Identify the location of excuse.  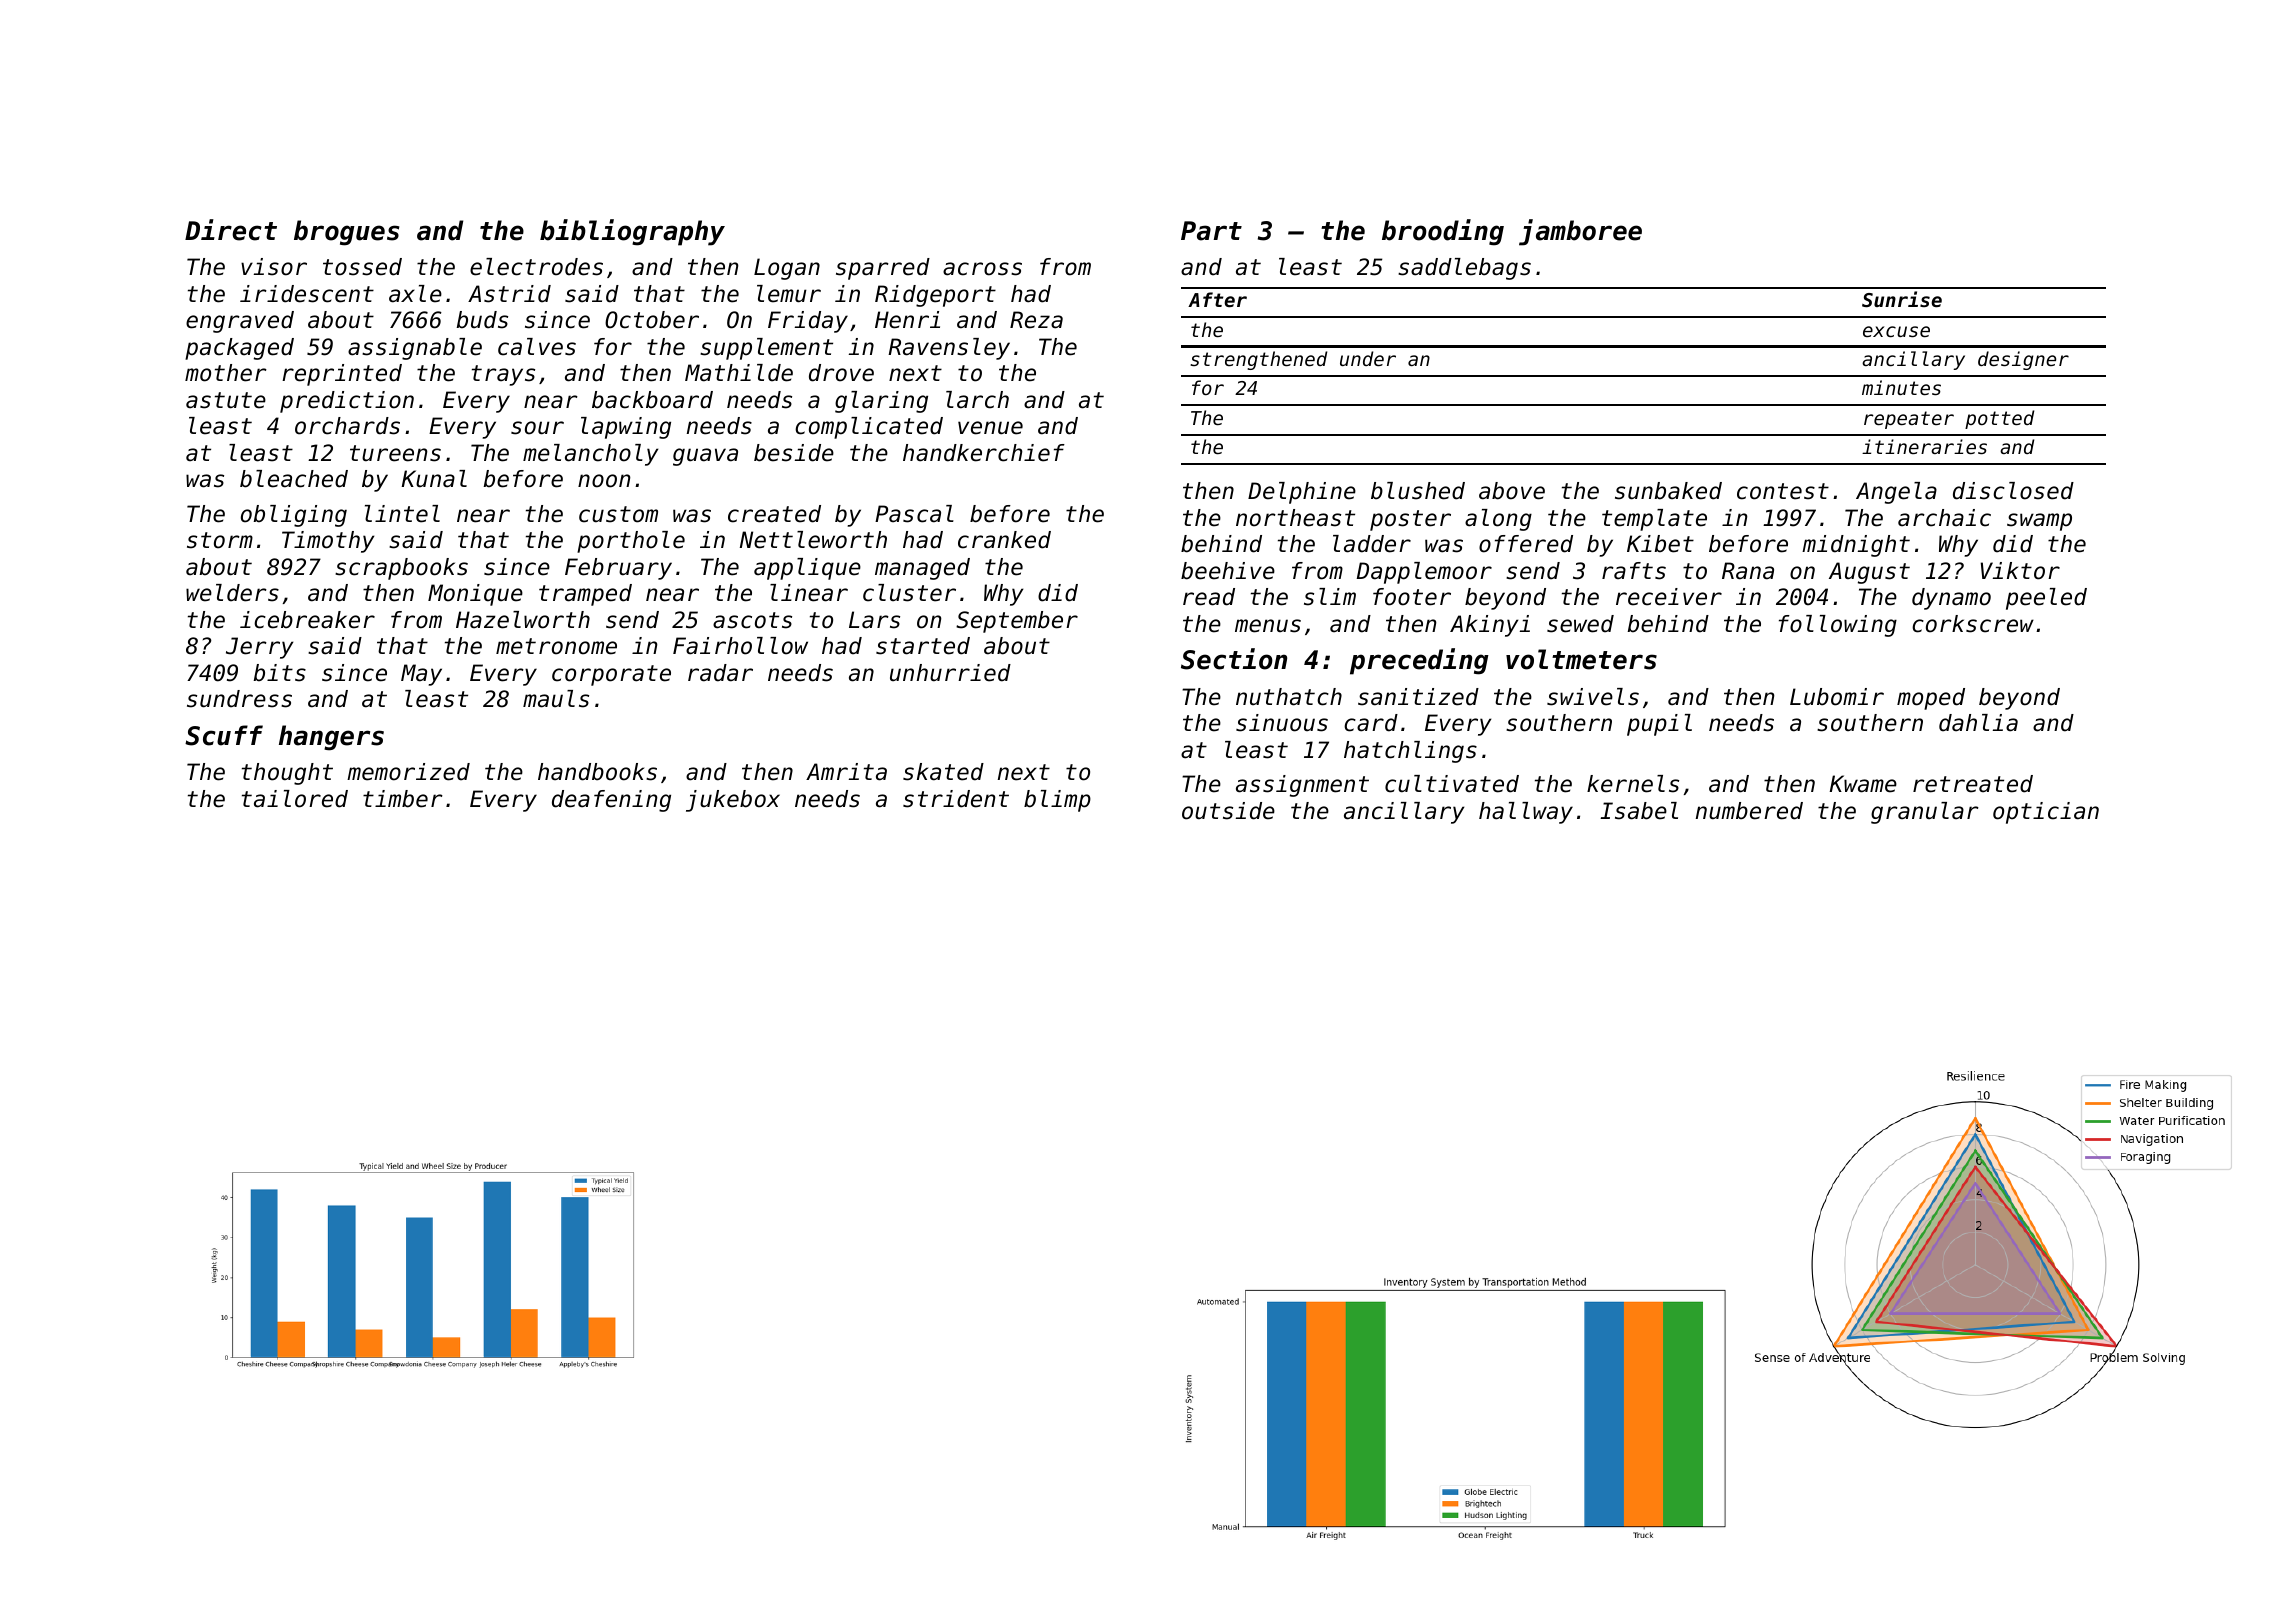
(1896, 331).
